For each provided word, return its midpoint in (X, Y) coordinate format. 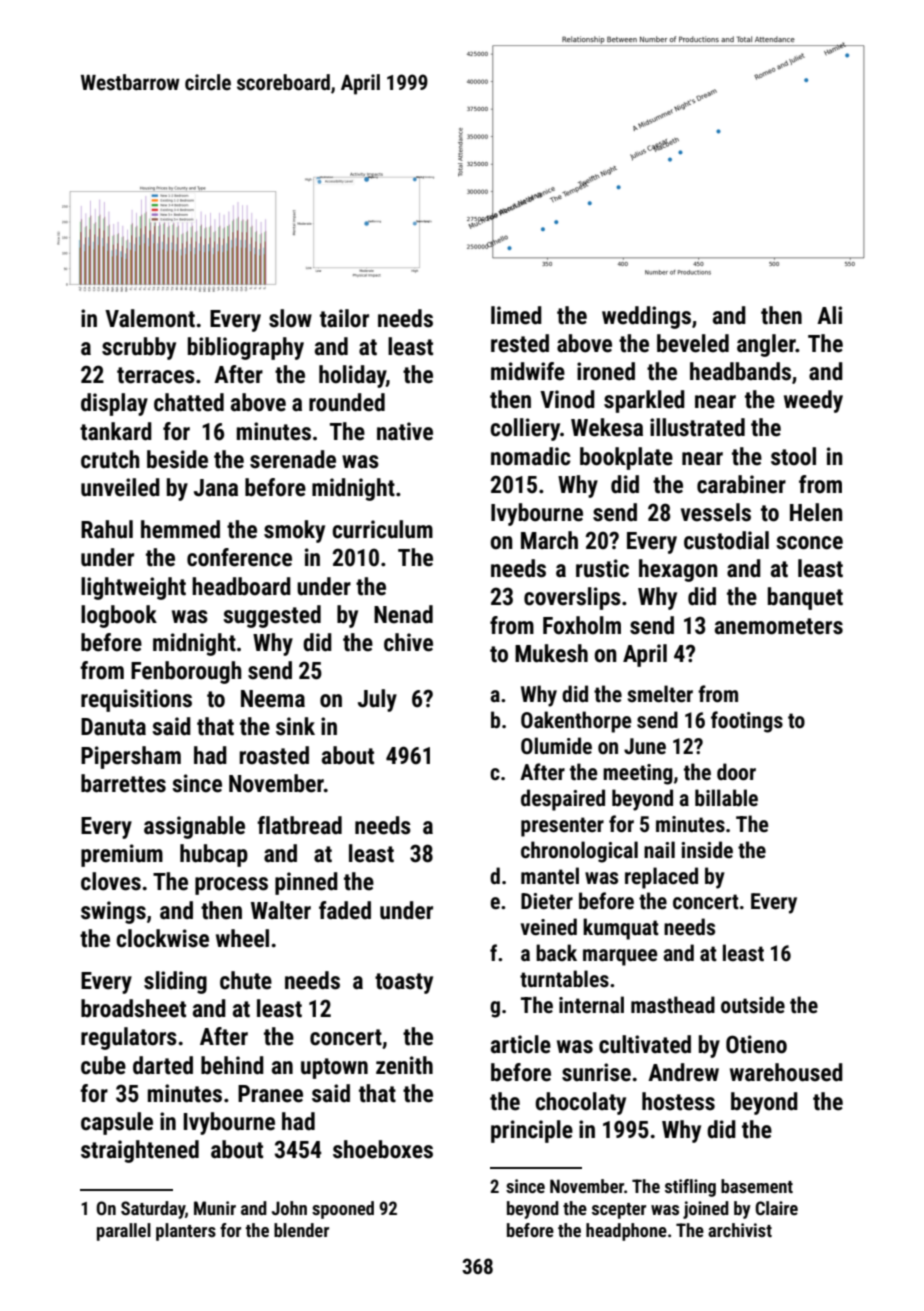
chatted (189, 402)
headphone (626, 1232)
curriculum (382, 529)
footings (747, 722)
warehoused (786, 1072)
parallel (124, 1232)
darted (163, 1065)
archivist (740, 1230)
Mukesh (551, 653)
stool (793, 456)
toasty (404, 983)
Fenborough (186, 672)
